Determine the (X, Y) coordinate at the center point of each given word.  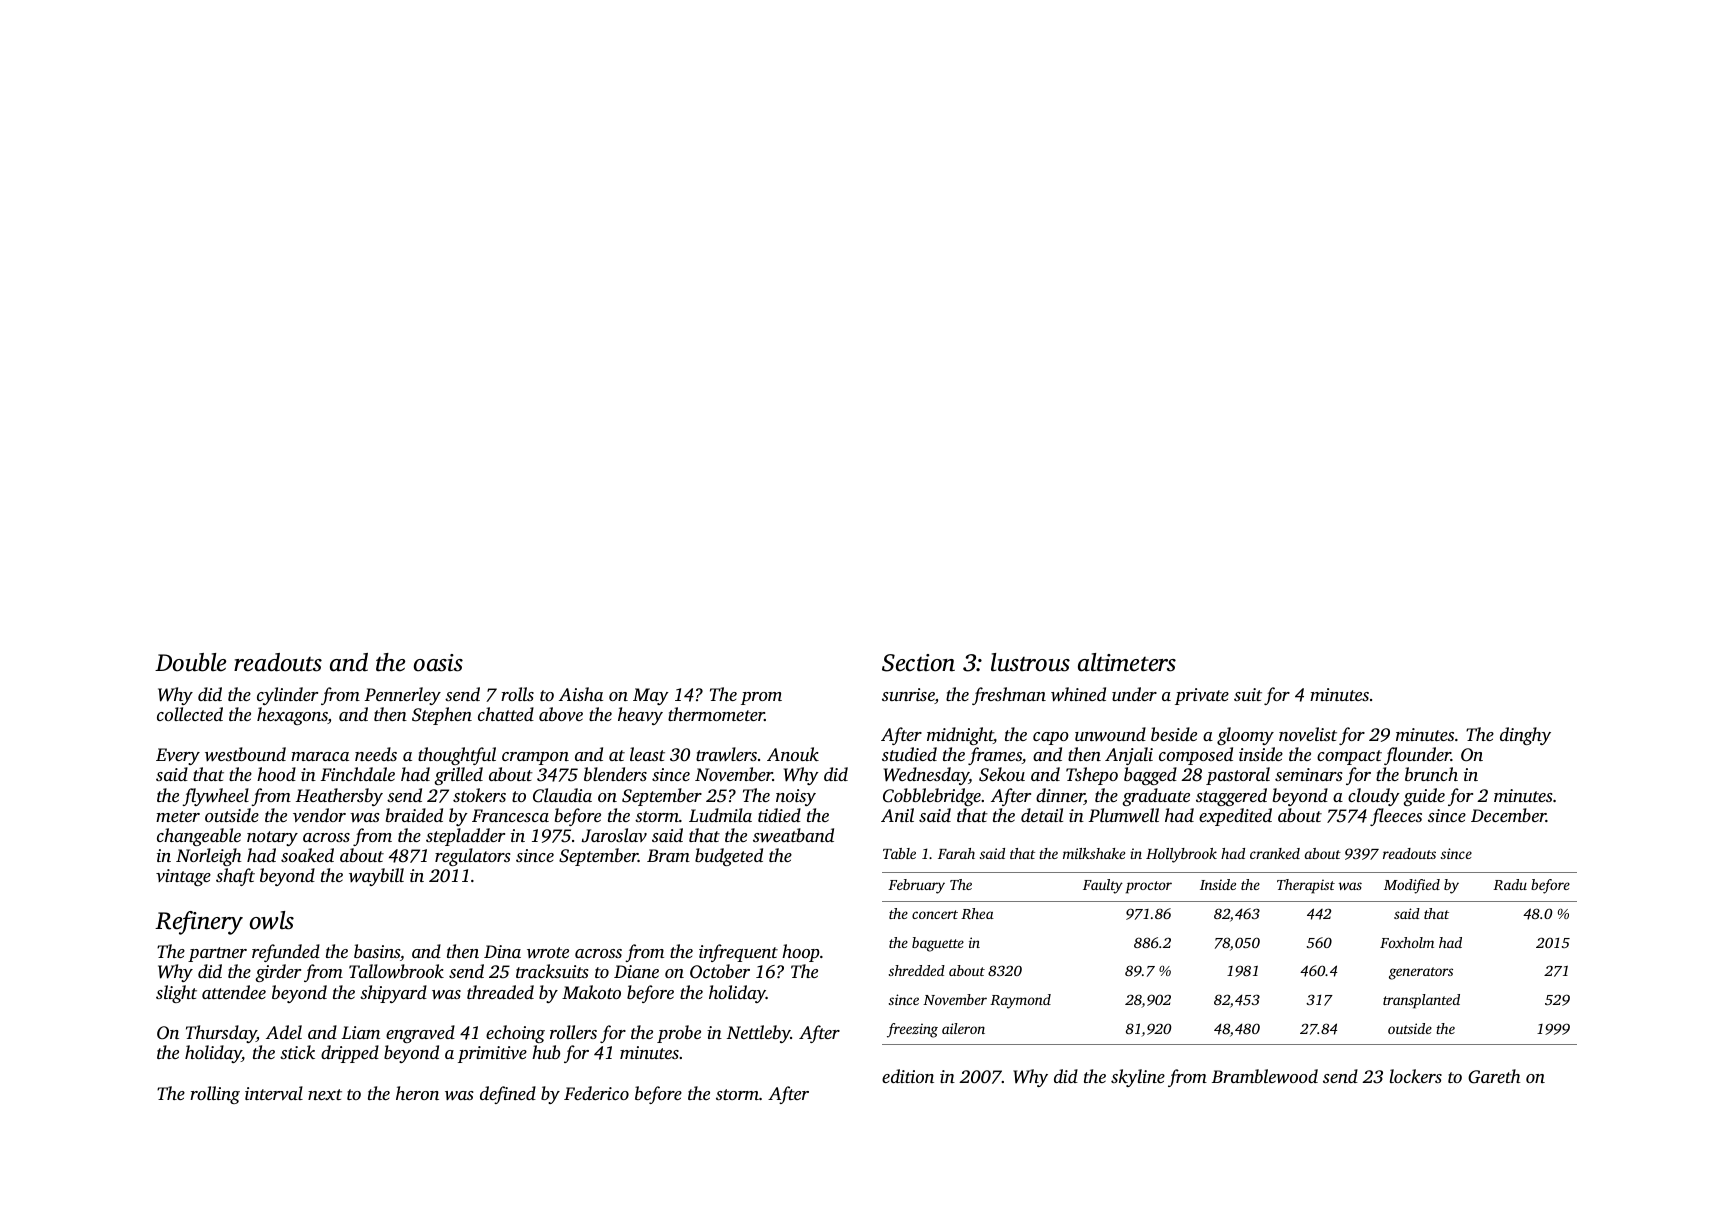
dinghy (1525, 736)
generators (1421, 973)
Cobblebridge (932, 797)
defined (508, 1095)
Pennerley (403, 696)
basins (377, 951)
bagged (1150, 776)
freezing (912, 1030)
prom (761, 698)
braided (414, 815)
